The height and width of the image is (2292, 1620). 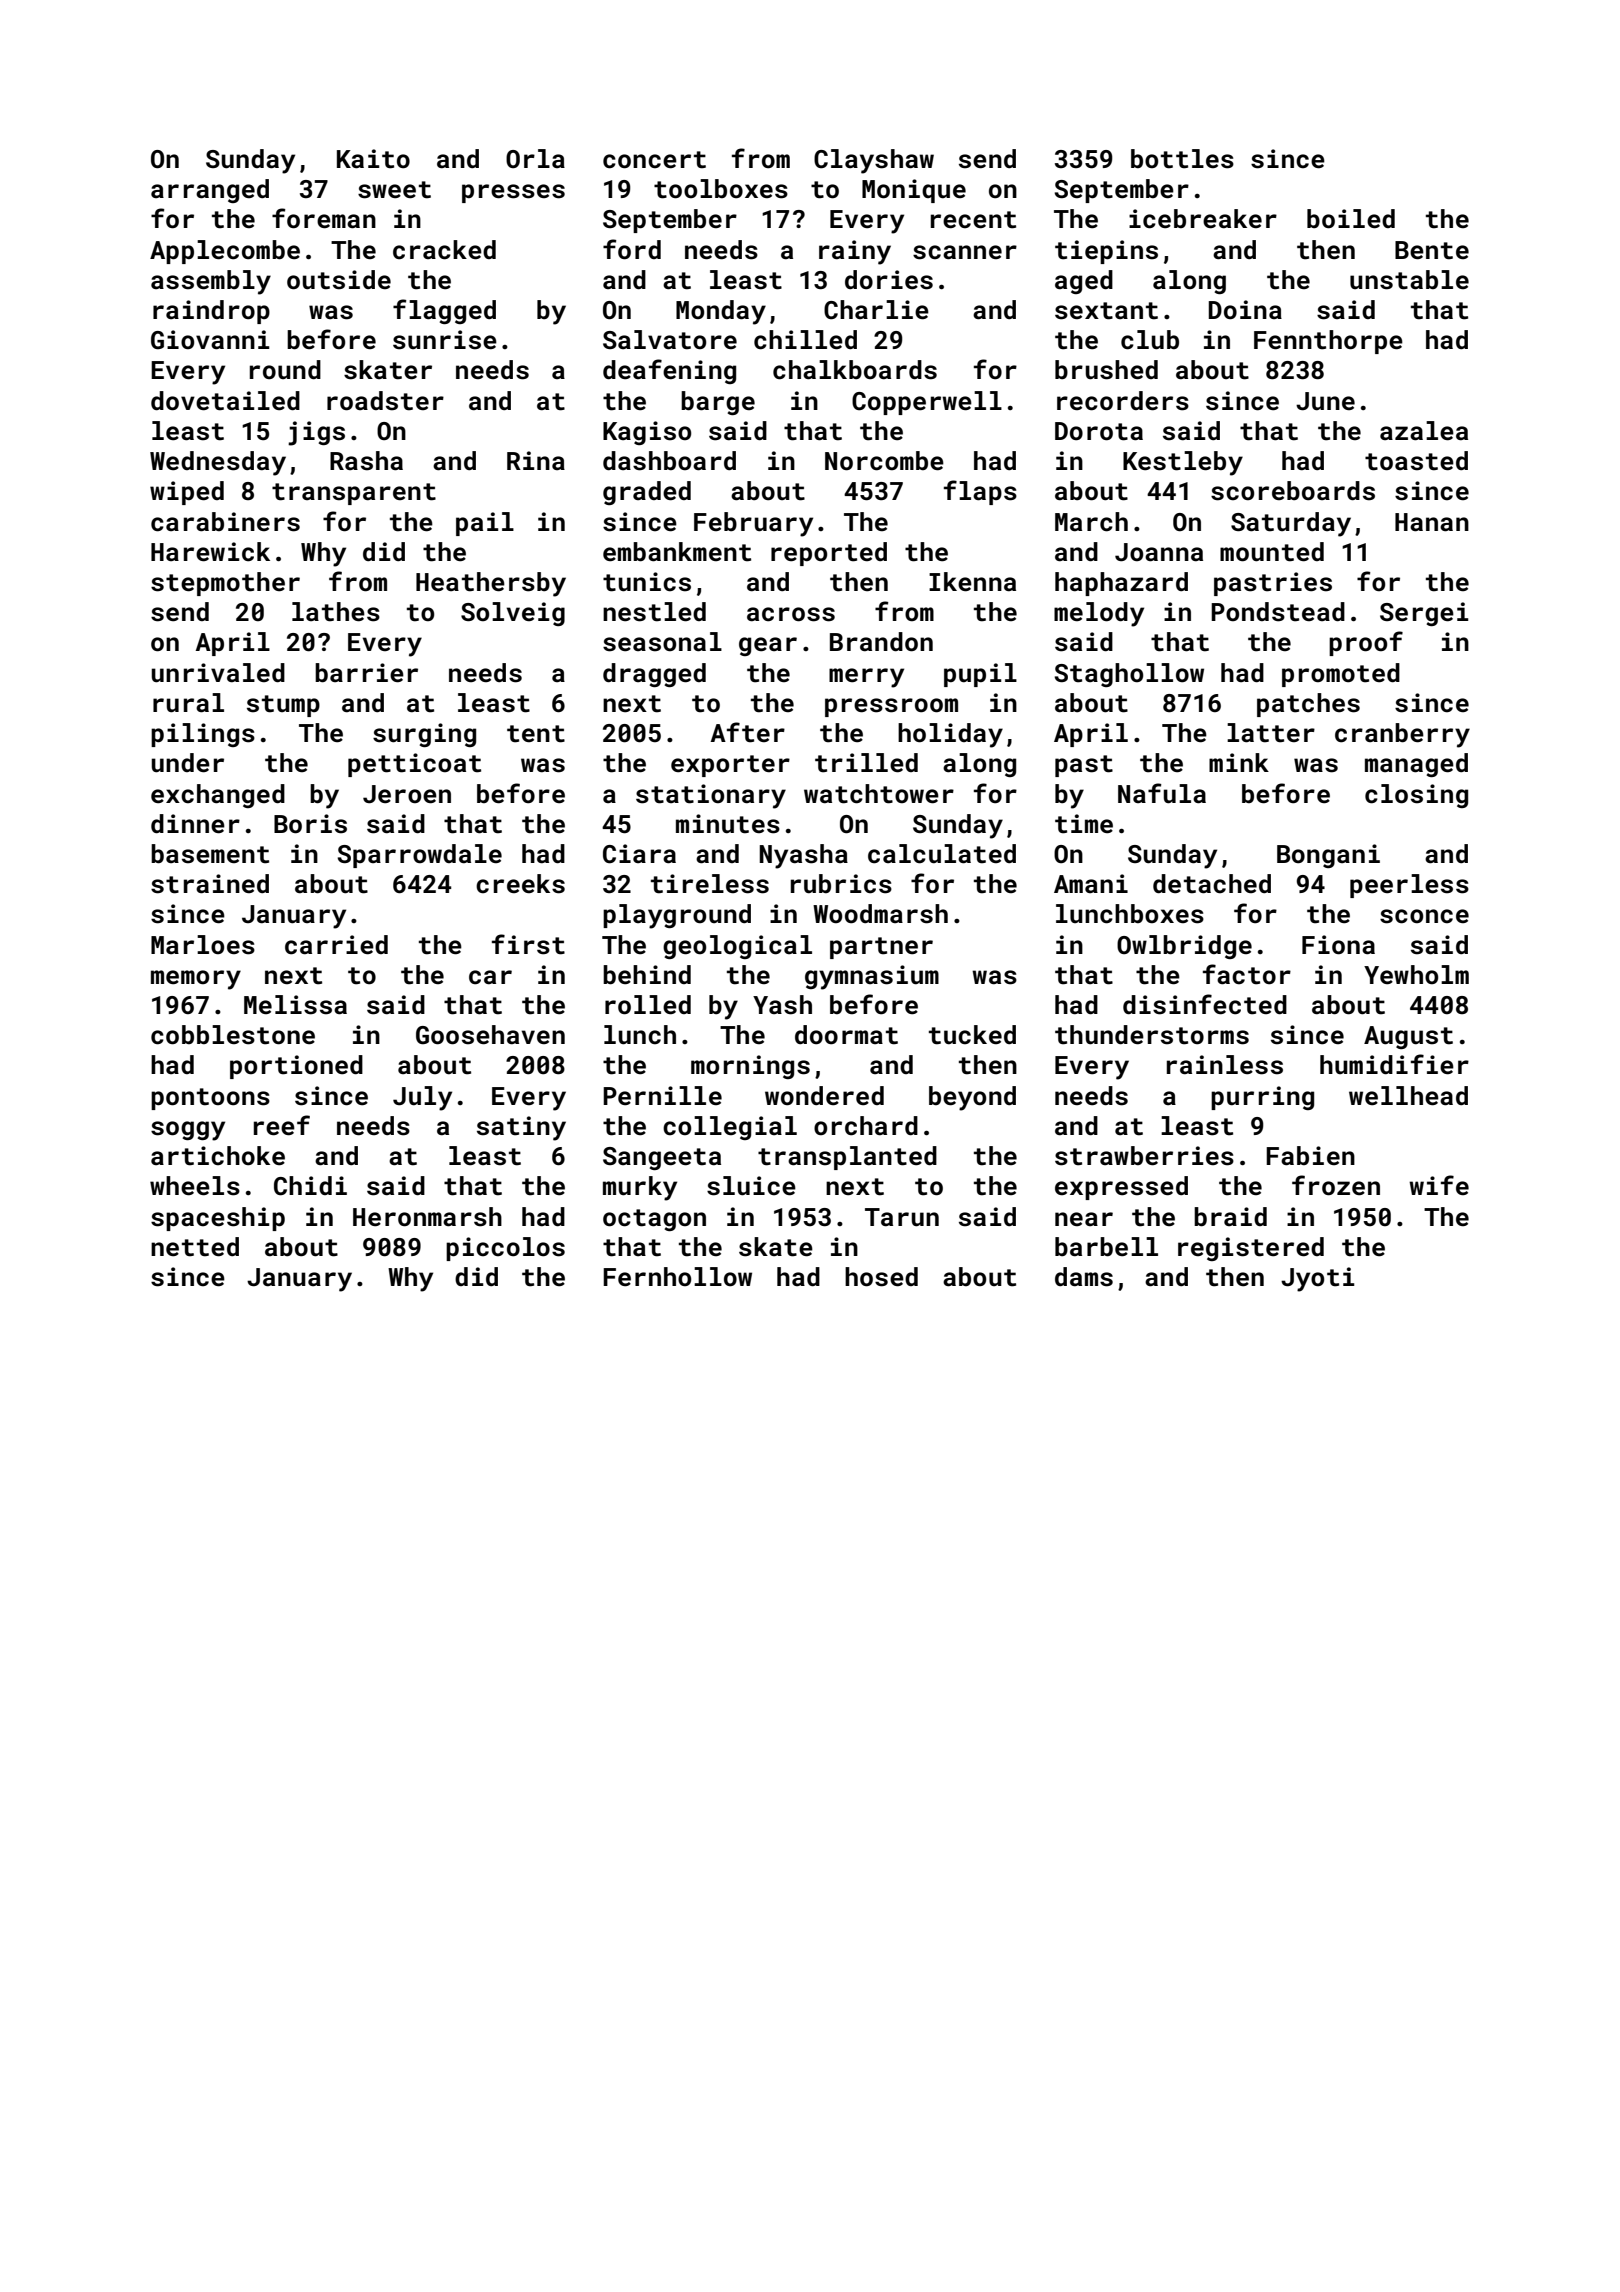 What do you see at coordinates (1424, 614) in the image?
I see `Sergei` at bounding box center [1424, 614].
